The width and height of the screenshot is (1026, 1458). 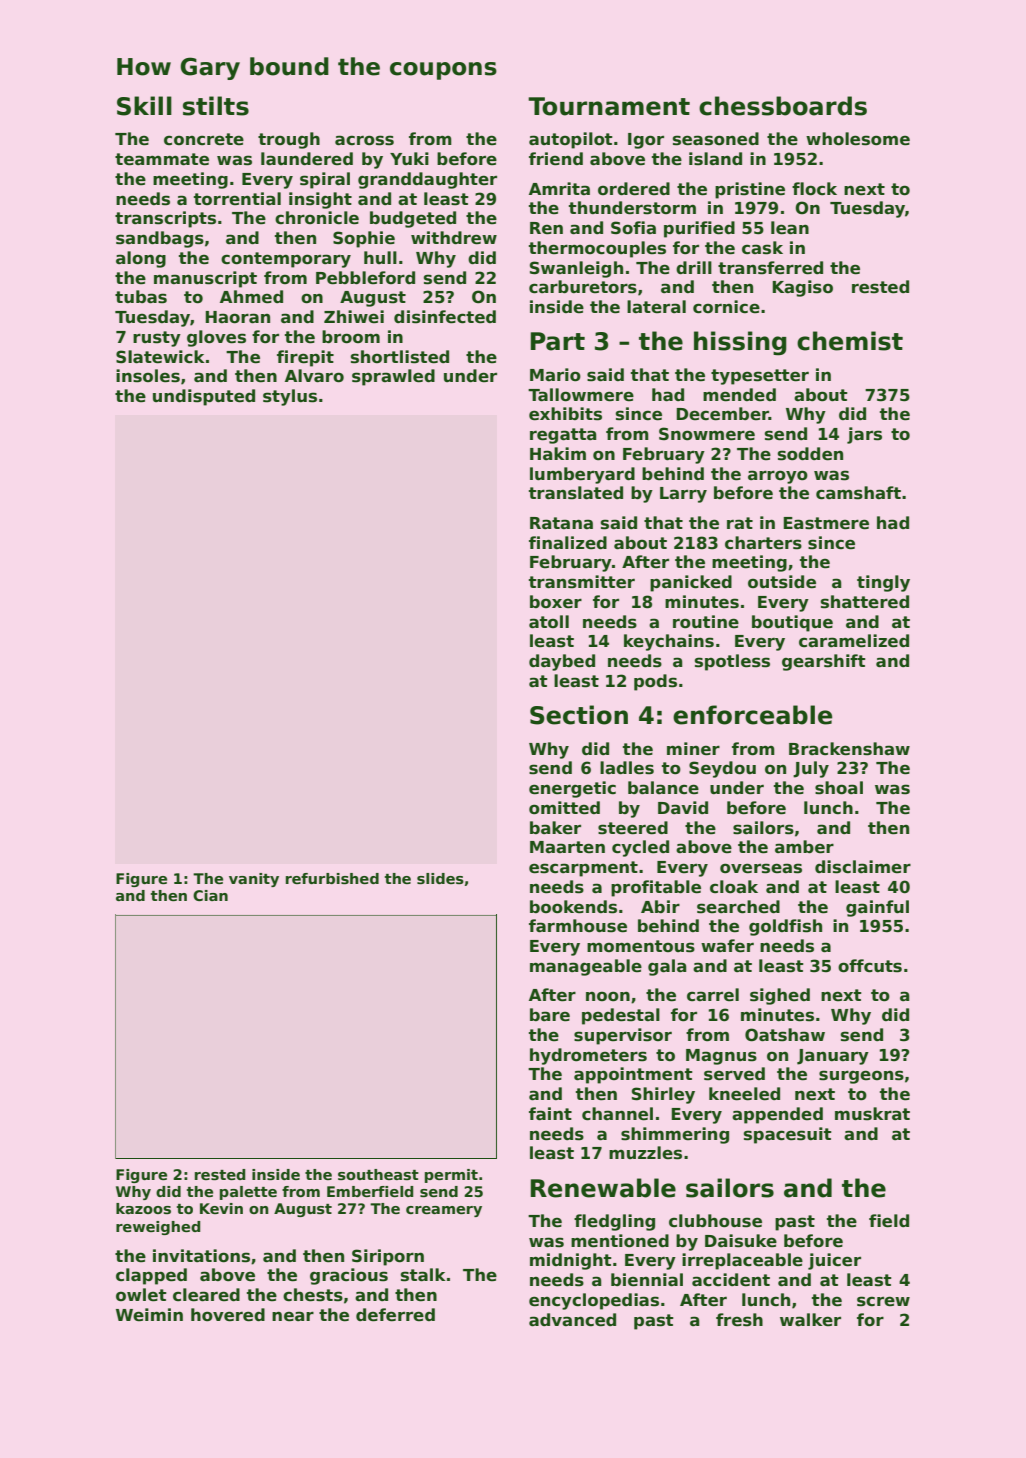 What do you see at coordinates (582, 582) in the screenshot?
I see `transmitter` at bounding box center [582, 582].
